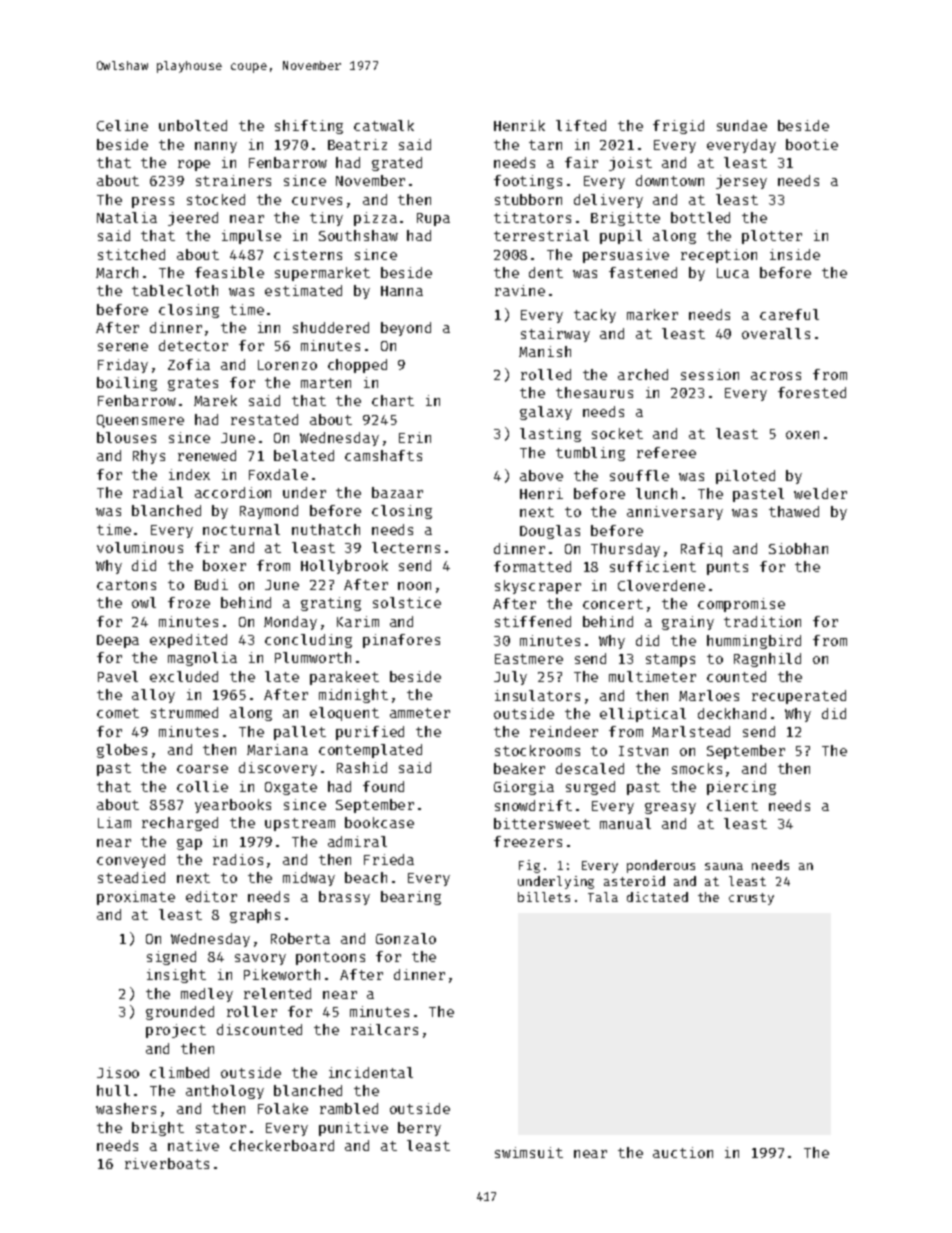 This document has width=952, height=1233. Describe the element at coordinates (541, 235) in the document. I see `terrestrial` at that location.
